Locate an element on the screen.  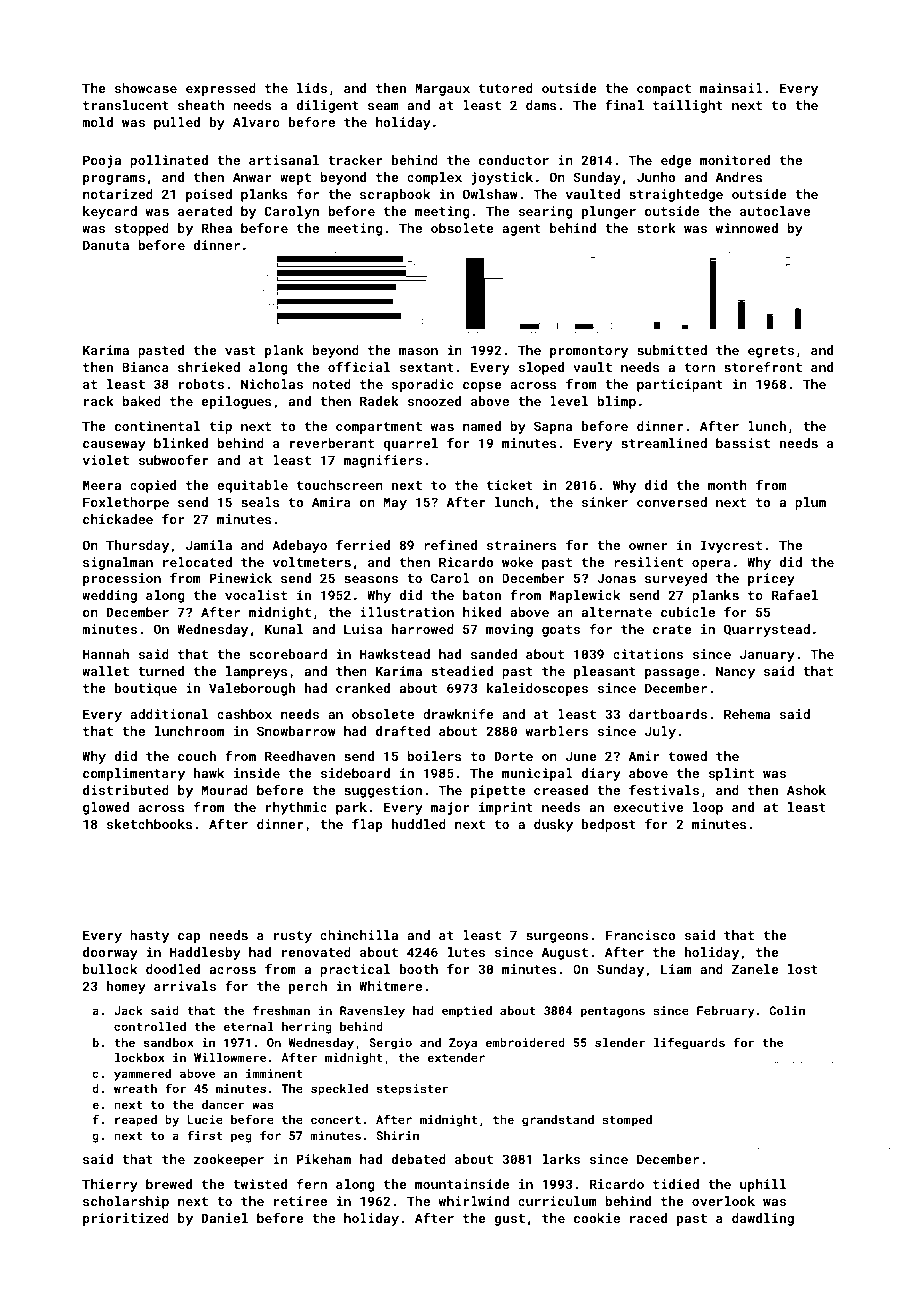
lost is located at coordinates (803, 969).
